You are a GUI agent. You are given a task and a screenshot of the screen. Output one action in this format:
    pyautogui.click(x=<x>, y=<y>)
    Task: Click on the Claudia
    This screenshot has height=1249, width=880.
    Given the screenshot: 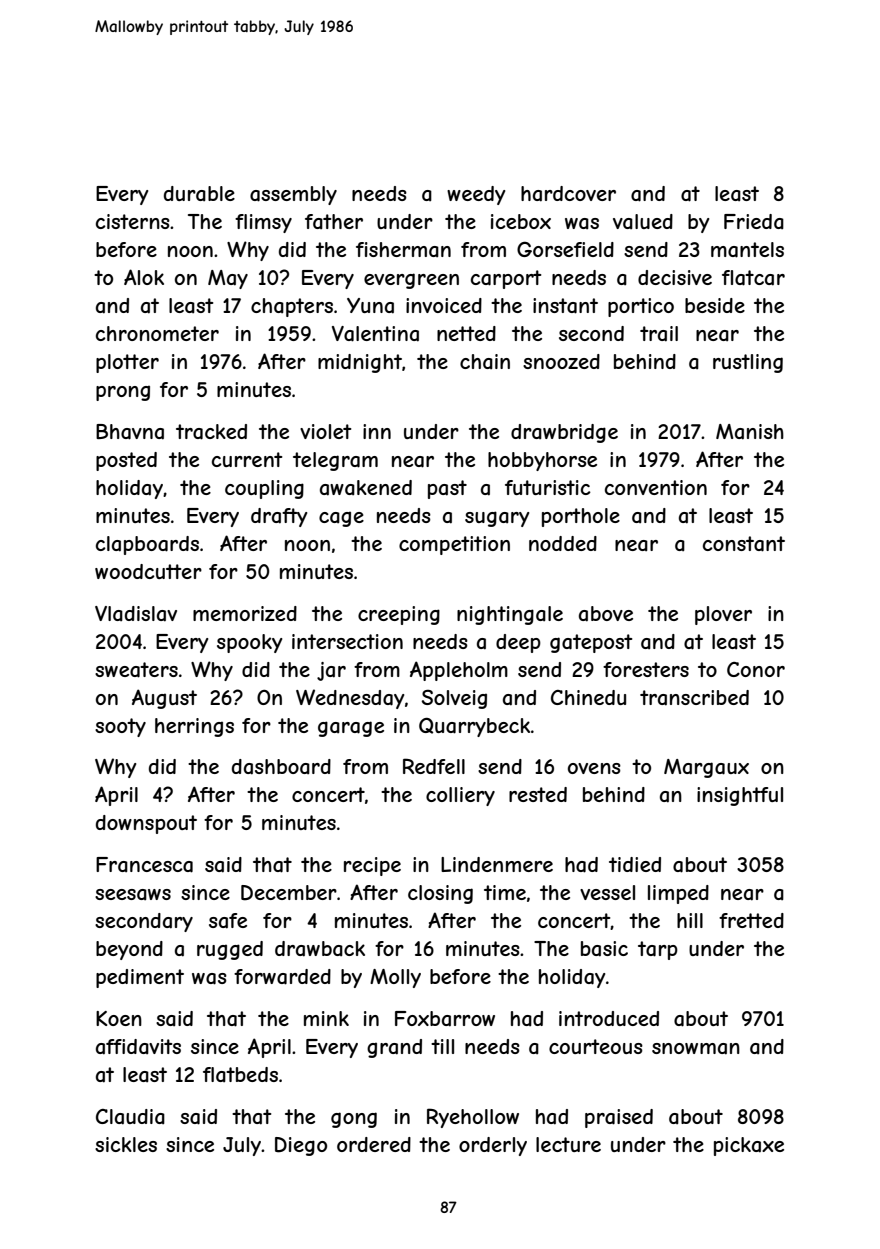 What is the action you would take?
    pyautogui.click(x=130, y=1117)
